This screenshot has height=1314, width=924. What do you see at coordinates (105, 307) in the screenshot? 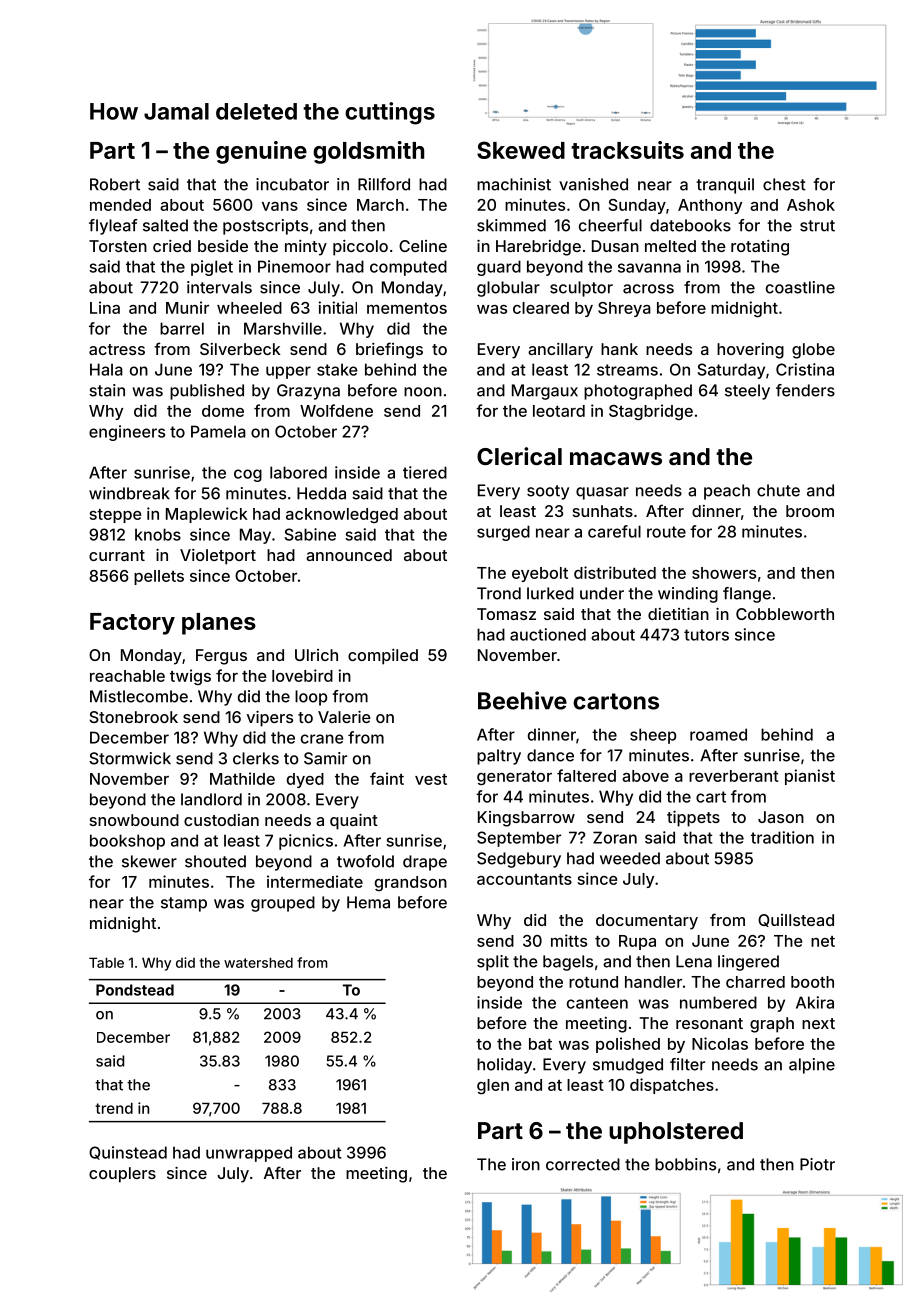
I see `Lina` at bounding box center [105, 307].
